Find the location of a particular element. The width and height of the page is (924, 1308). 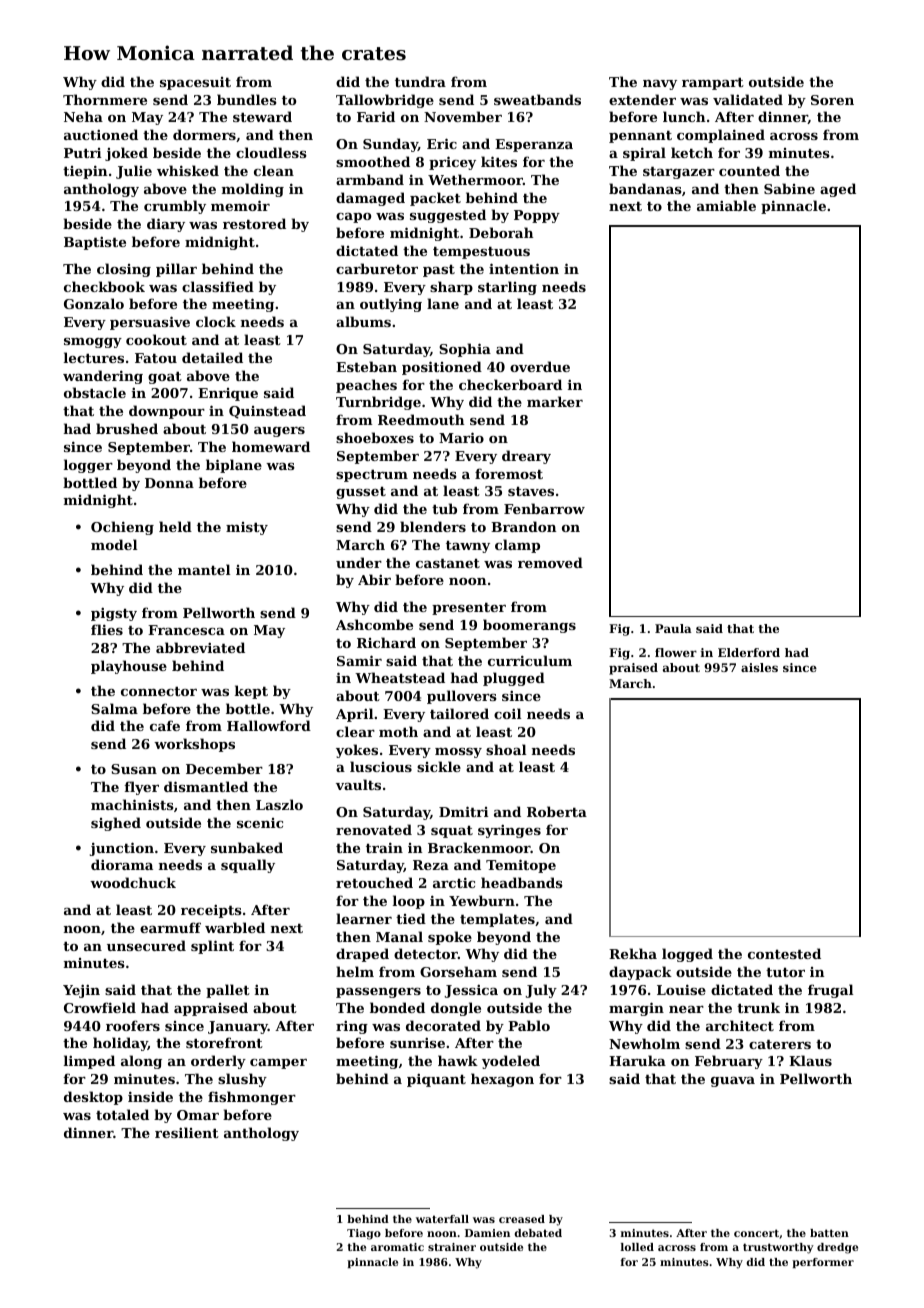

obstacle is located at coordinates (95, 392).
